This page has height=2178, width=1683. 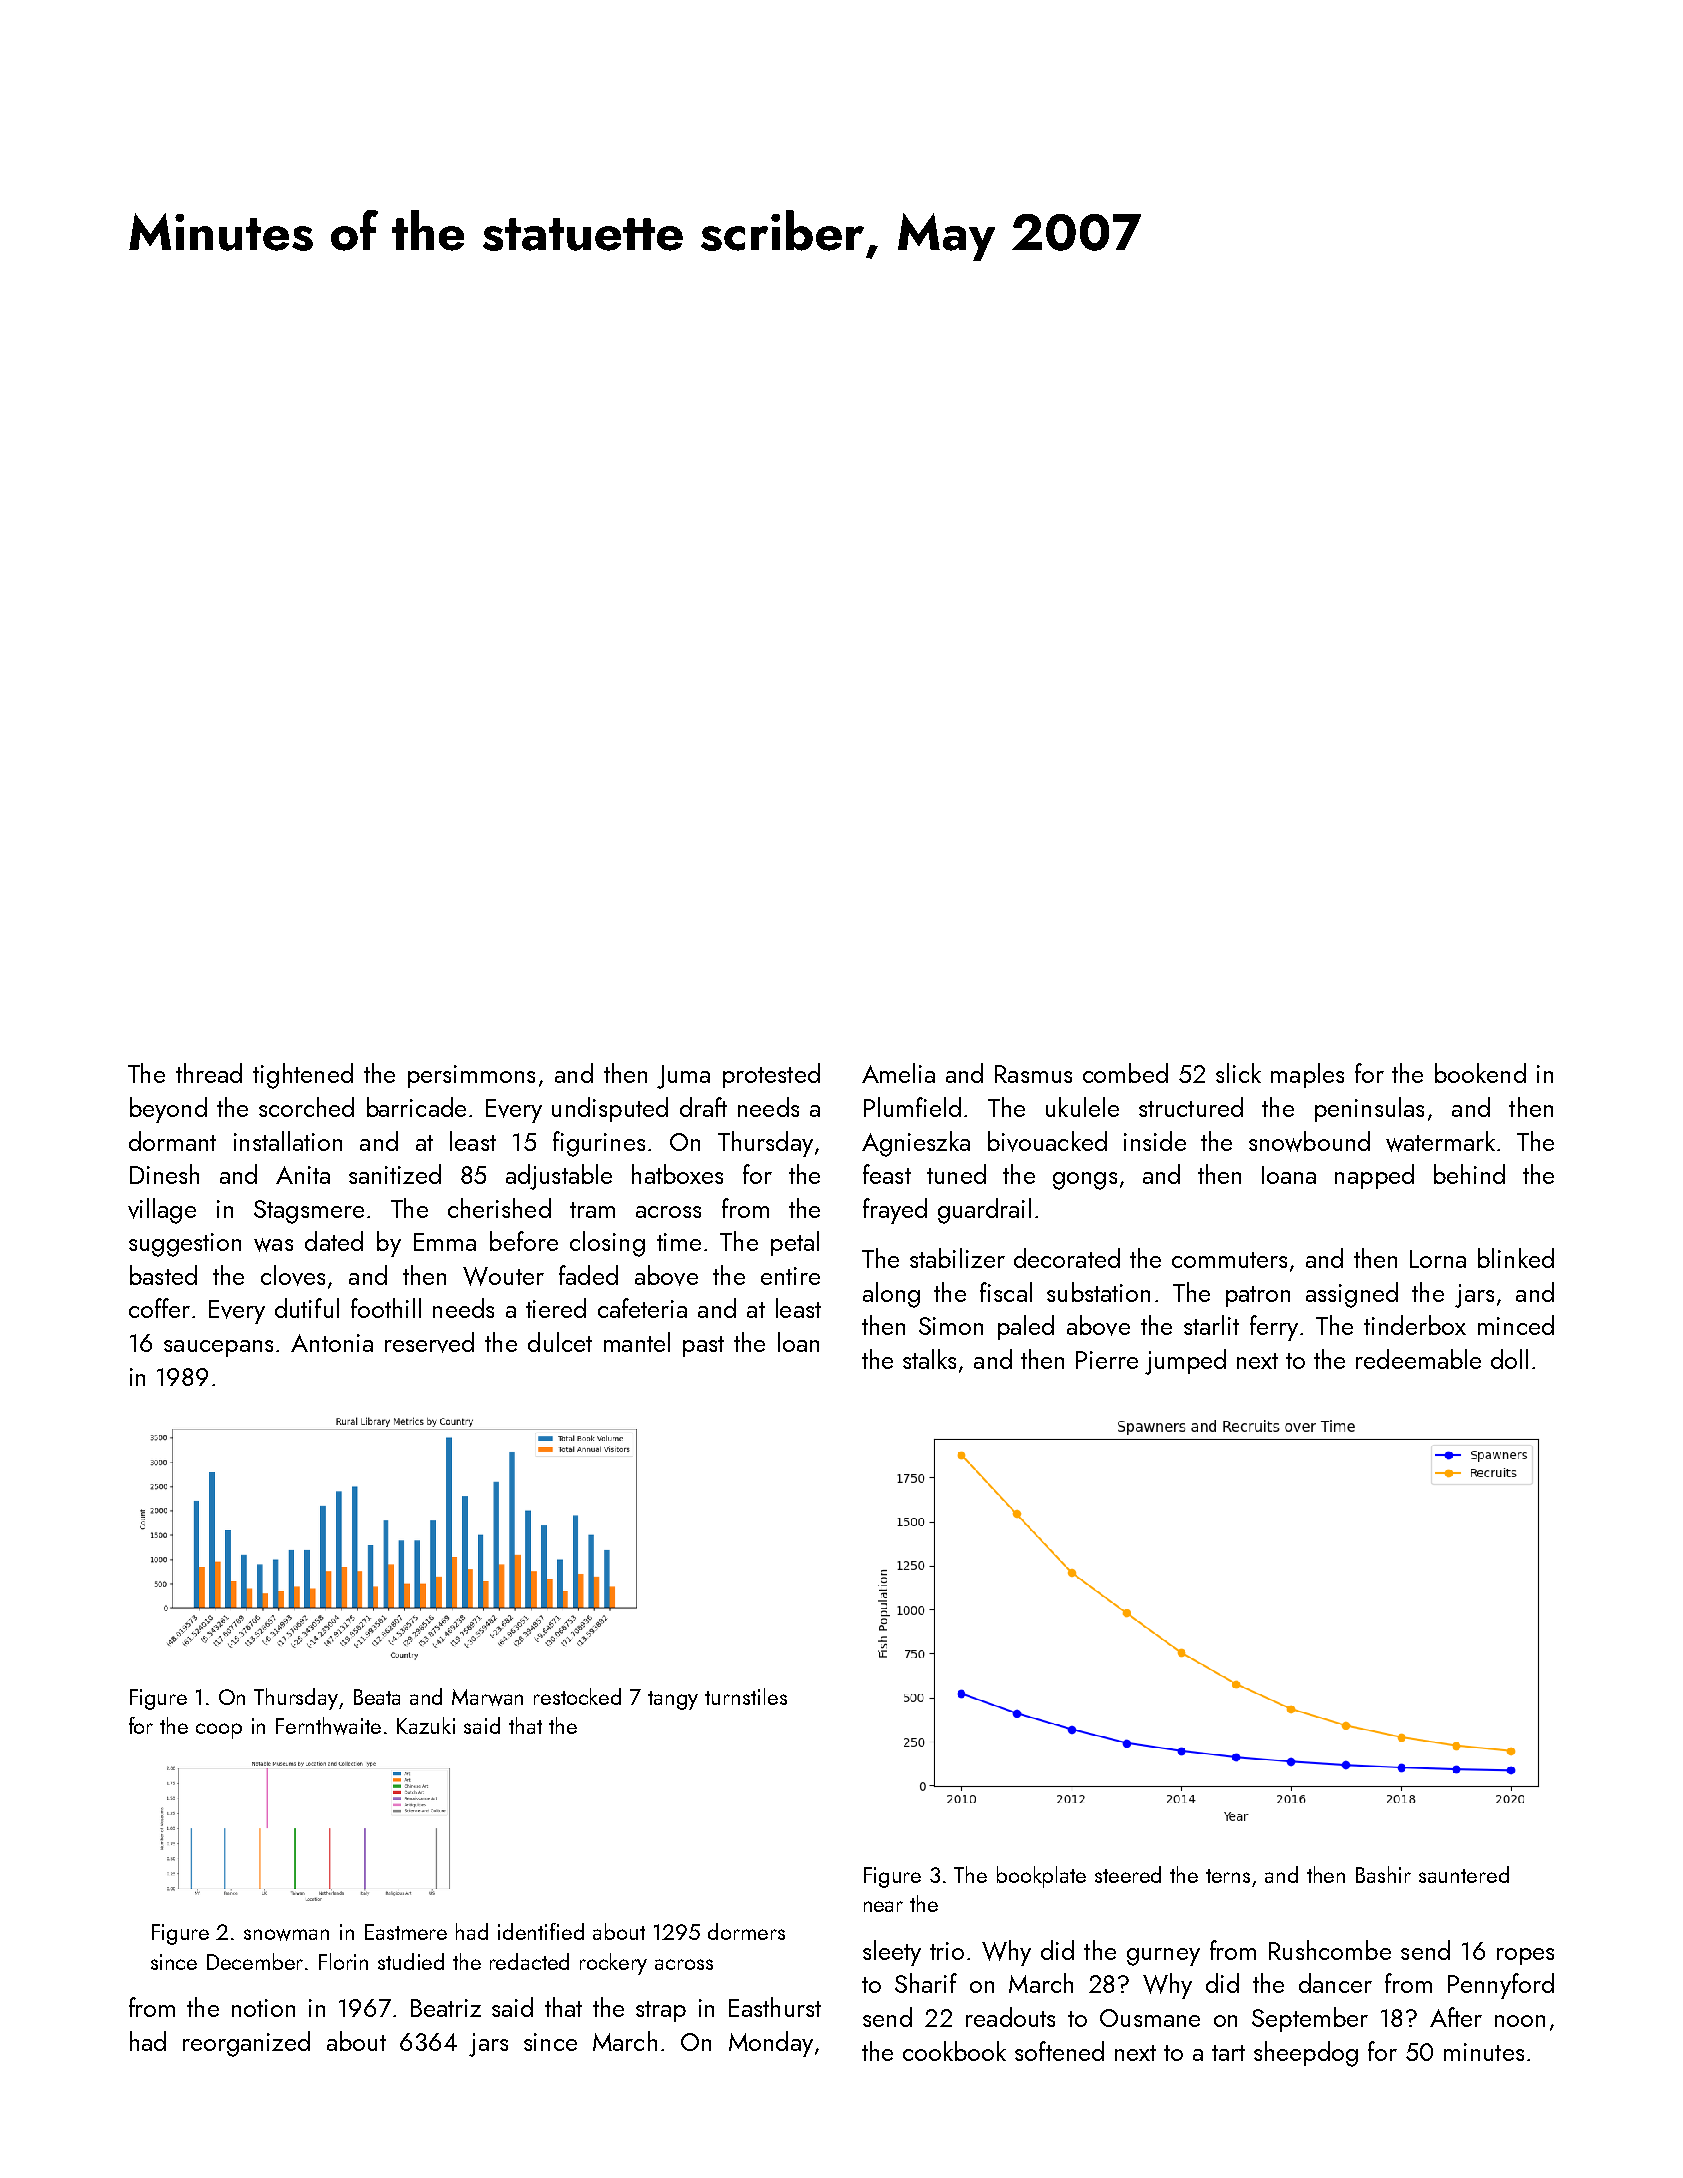 I want to click on sauntered, so click(x=1464, y=1874).
